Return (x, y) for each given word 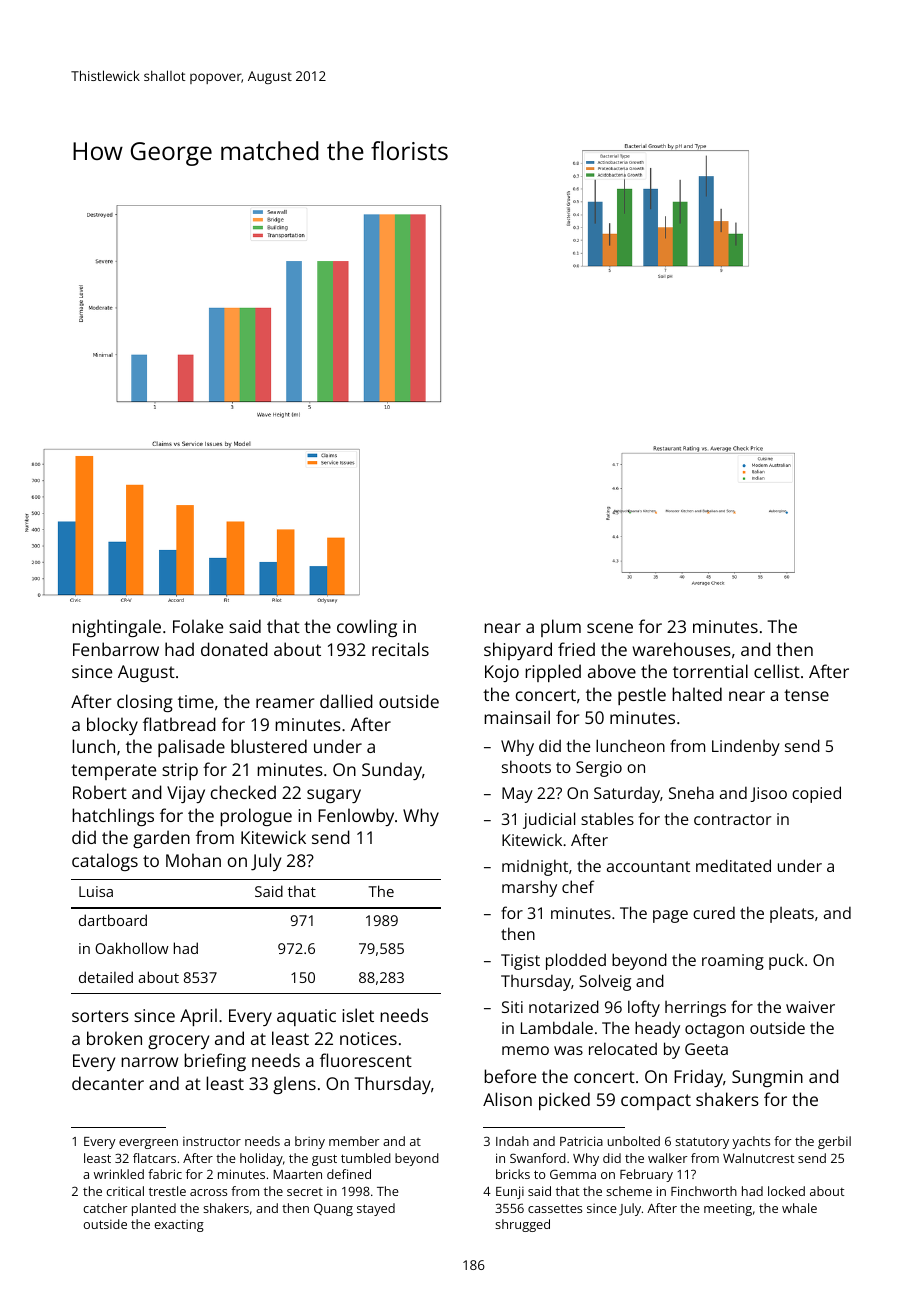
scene (610, 628)
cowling (367, 628)
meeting (728, 1210)
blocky (112, 726)
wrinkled (119, 1174)
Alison (507, 1099)
